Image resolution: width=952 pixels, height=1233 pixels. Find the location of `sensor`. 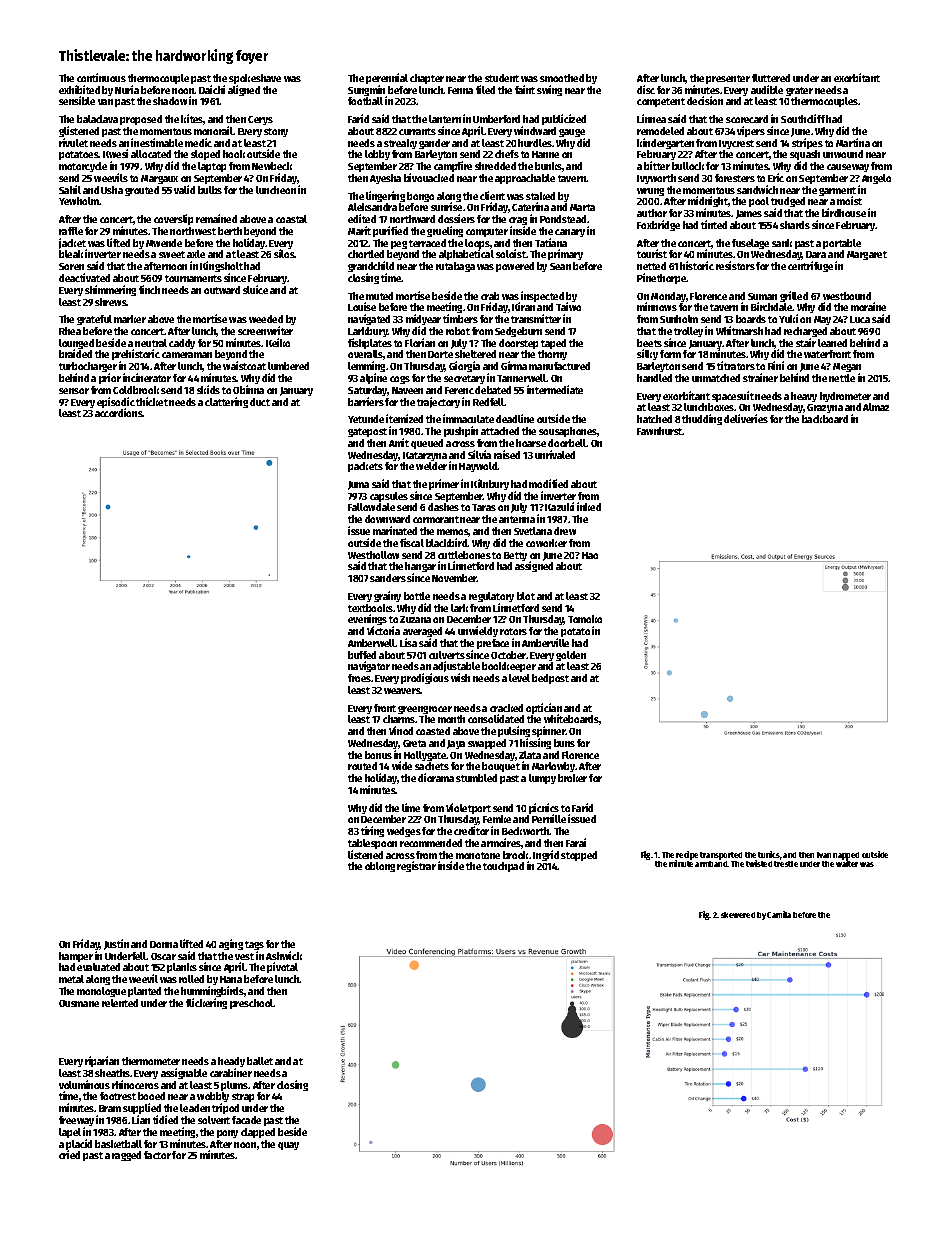

sensor is located at coordinates (74, 391).
